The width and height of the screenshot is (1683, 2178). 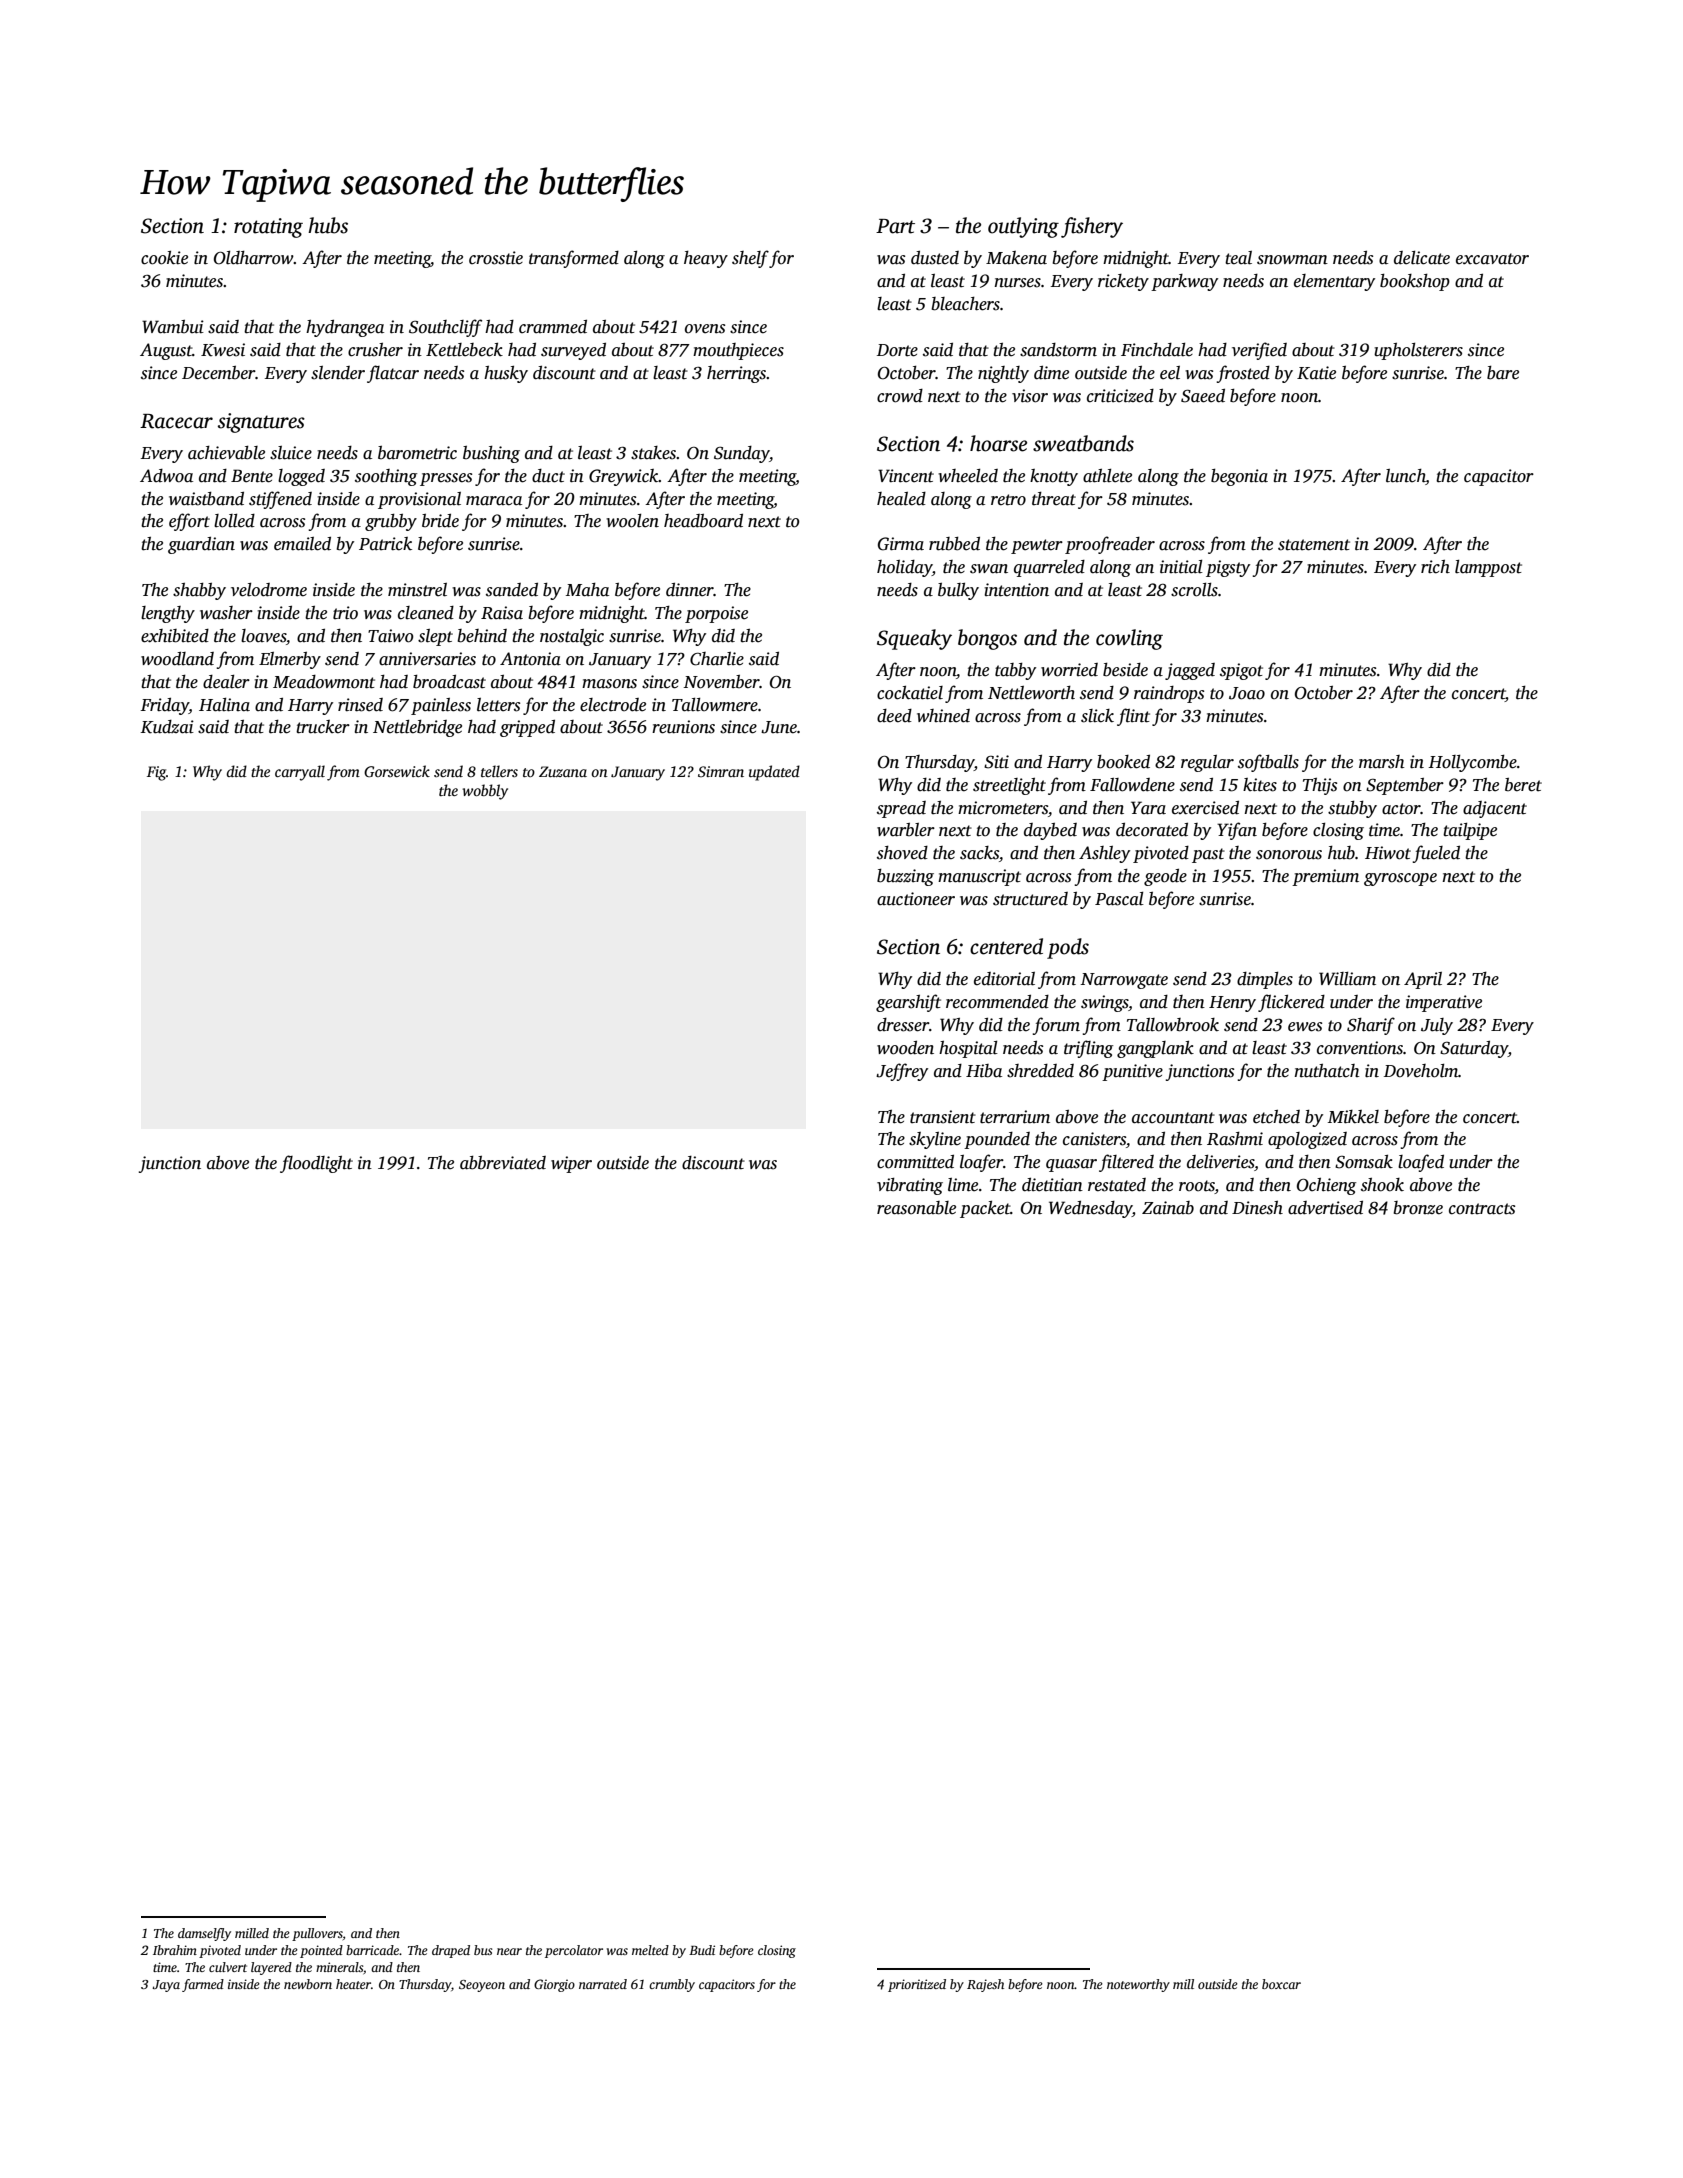 I want to click on Part, so click(x=895, y=226).
